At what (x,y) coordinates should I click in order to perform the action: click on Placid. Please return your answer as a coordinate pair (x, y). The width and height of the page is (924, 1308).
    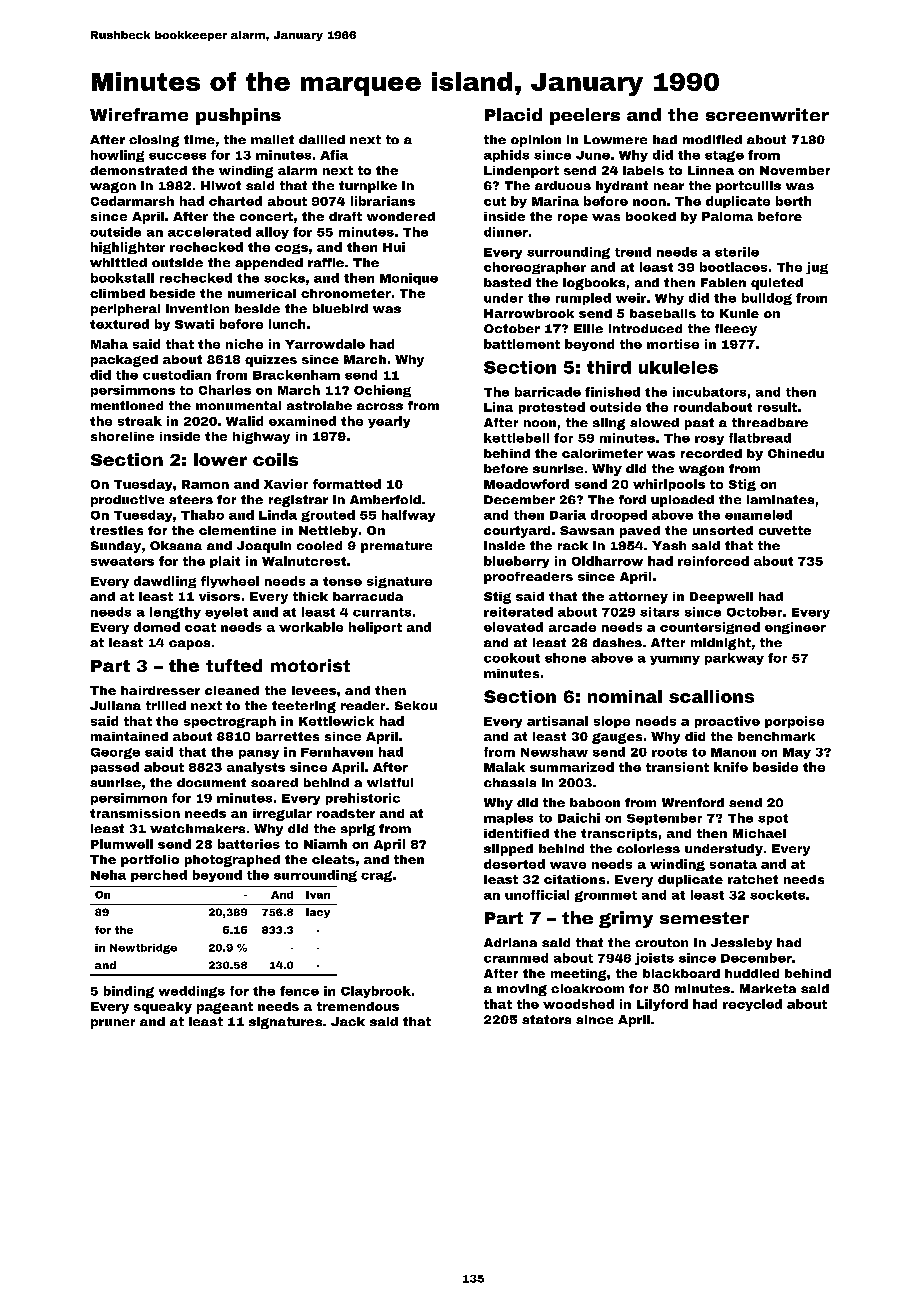
    Looking at the image, I should click on (513, 114).
